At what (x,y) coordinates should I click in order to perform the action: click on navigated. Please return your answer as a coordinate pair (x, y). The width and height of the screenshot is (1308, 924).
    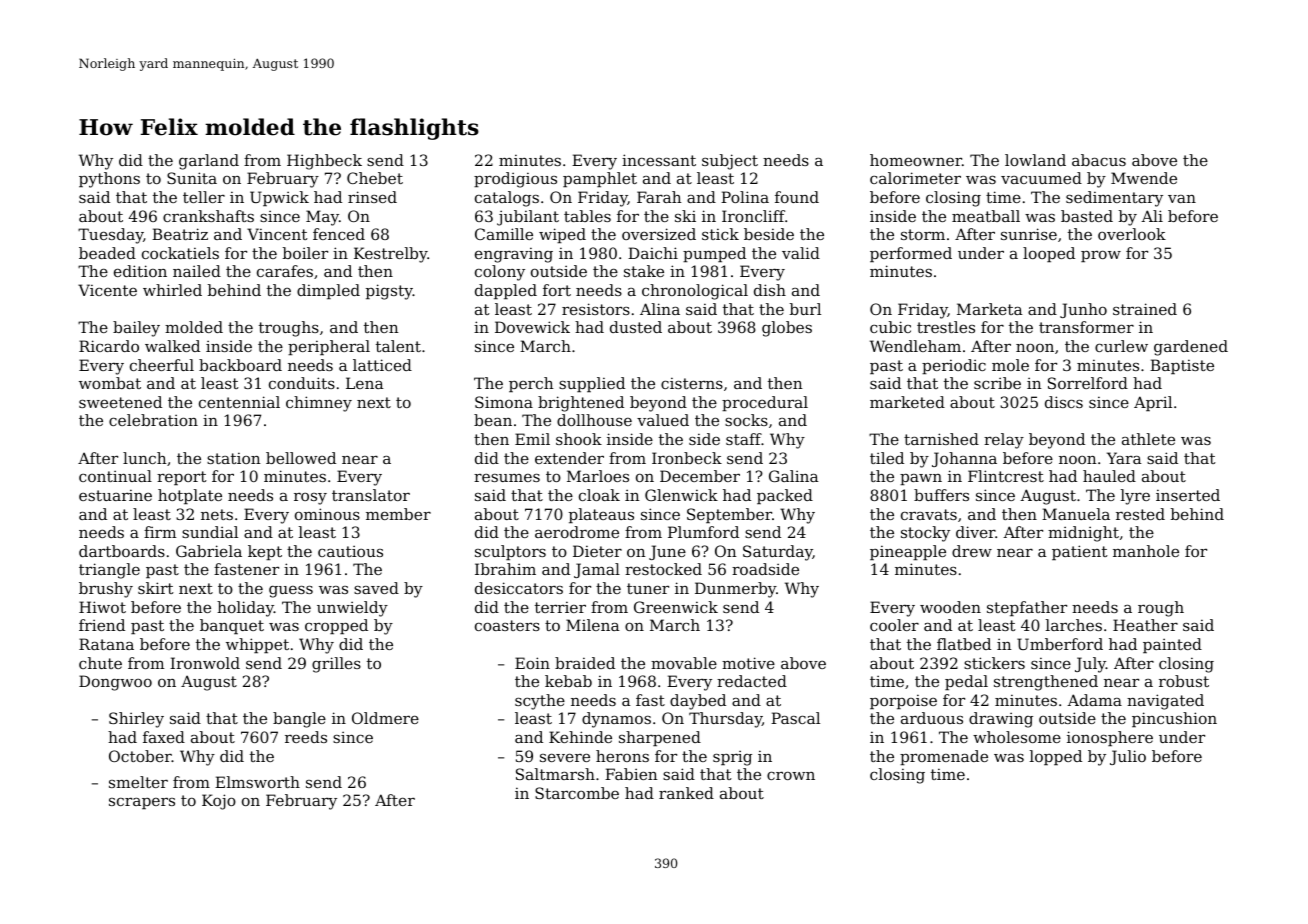
    Looking at the image, I should click on (1165, 702).
